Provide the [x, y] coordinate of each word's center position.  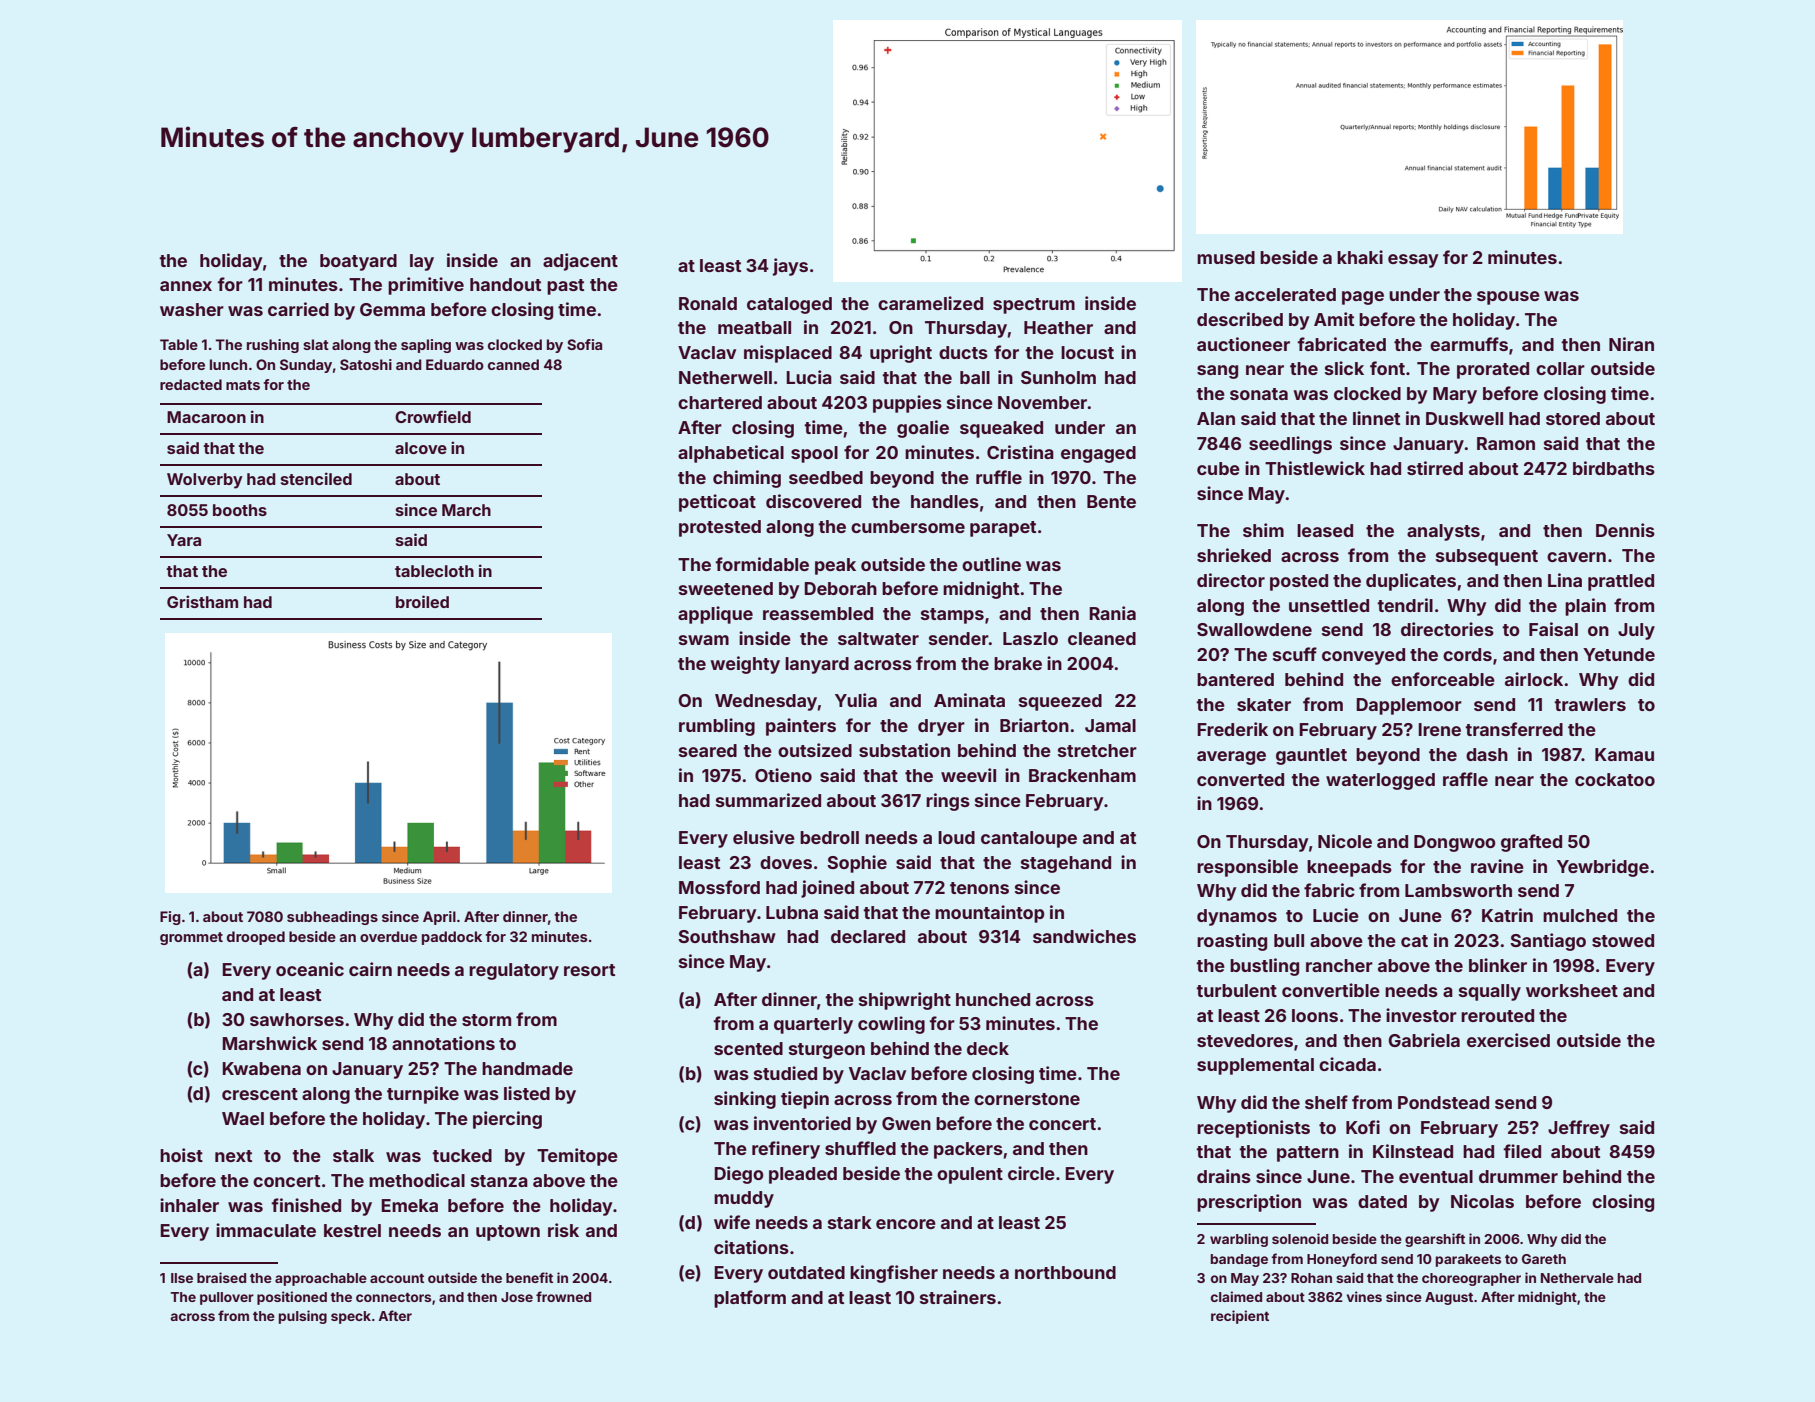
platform [750, 1299]
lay [422, 262]
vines [1364, 1296]
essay [1413, 261]
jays [790, 267]
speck [351, 1317]
